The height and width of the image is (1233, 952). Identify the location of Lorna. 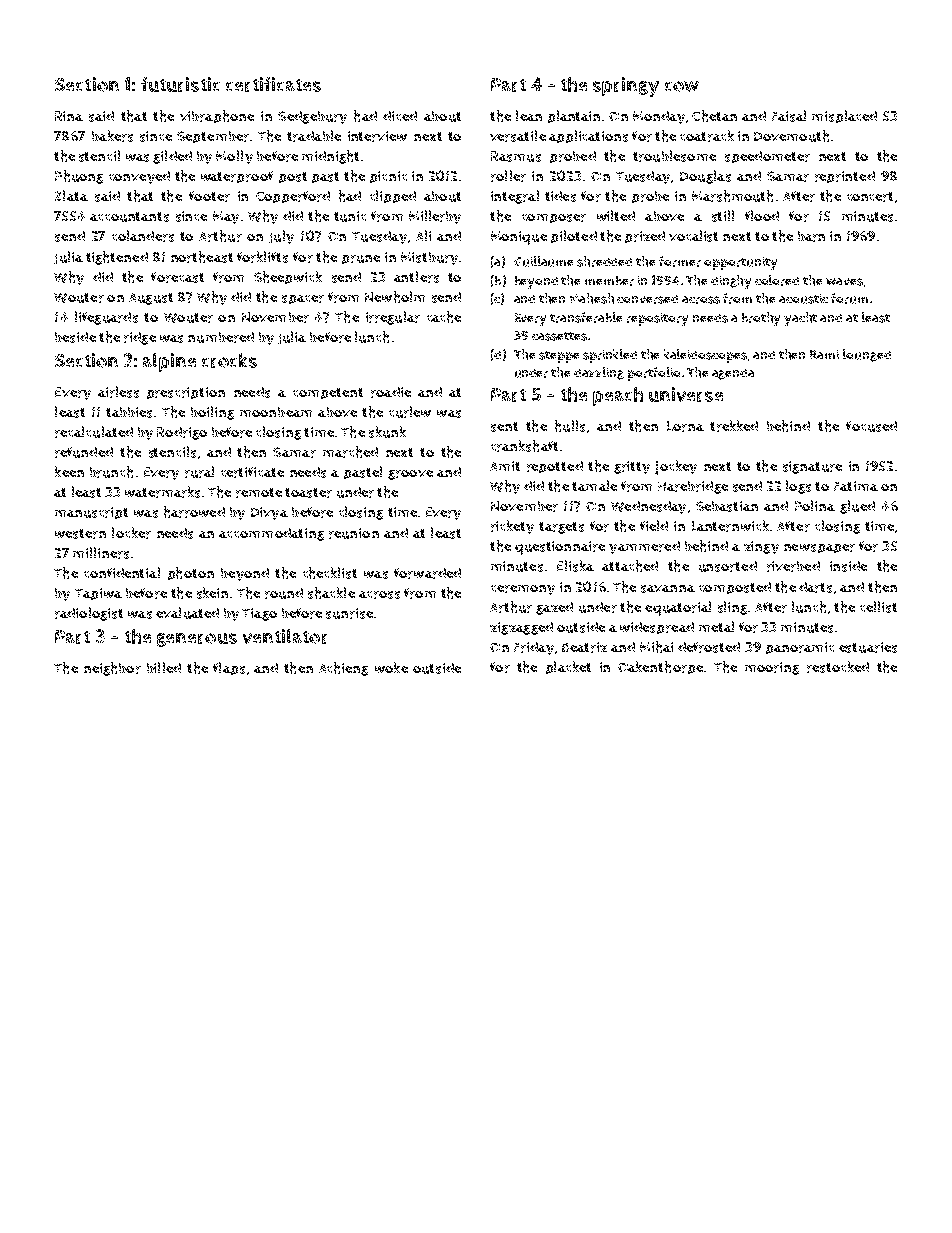
(685, 426).
